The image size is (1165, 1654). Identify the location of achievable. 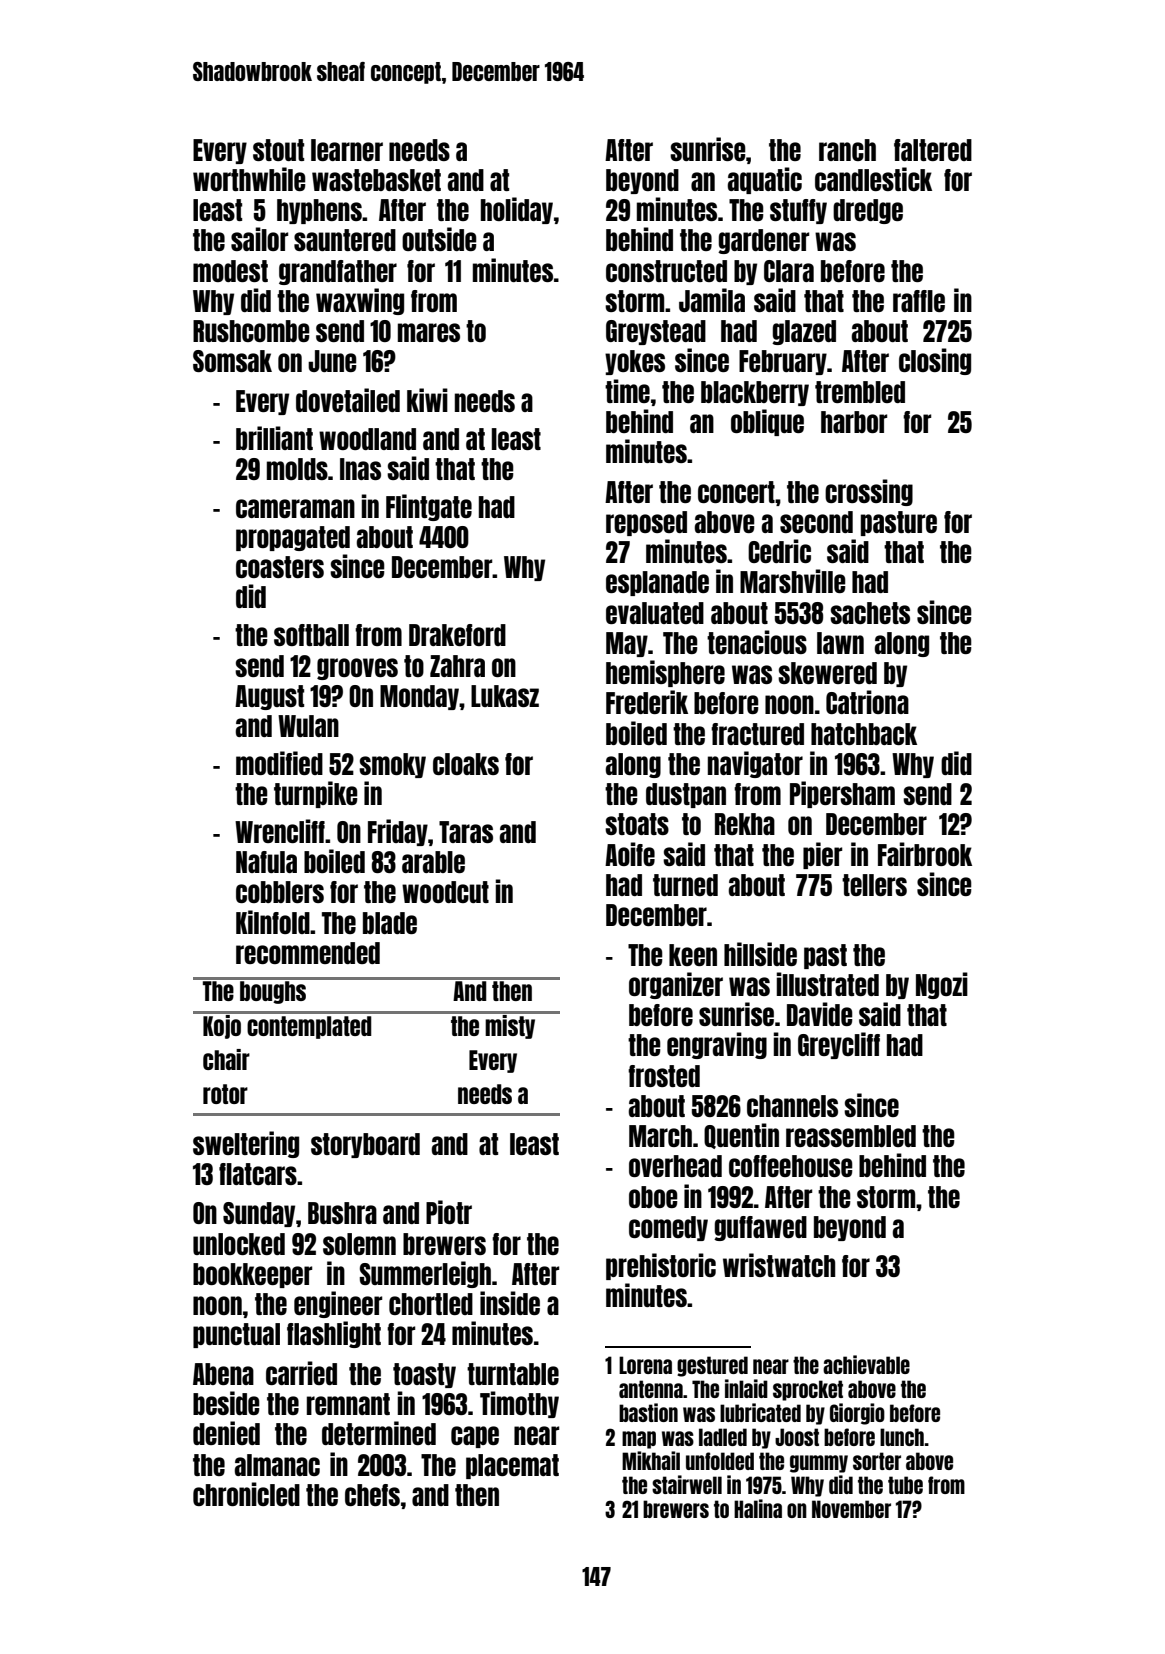
(866, 1364).
